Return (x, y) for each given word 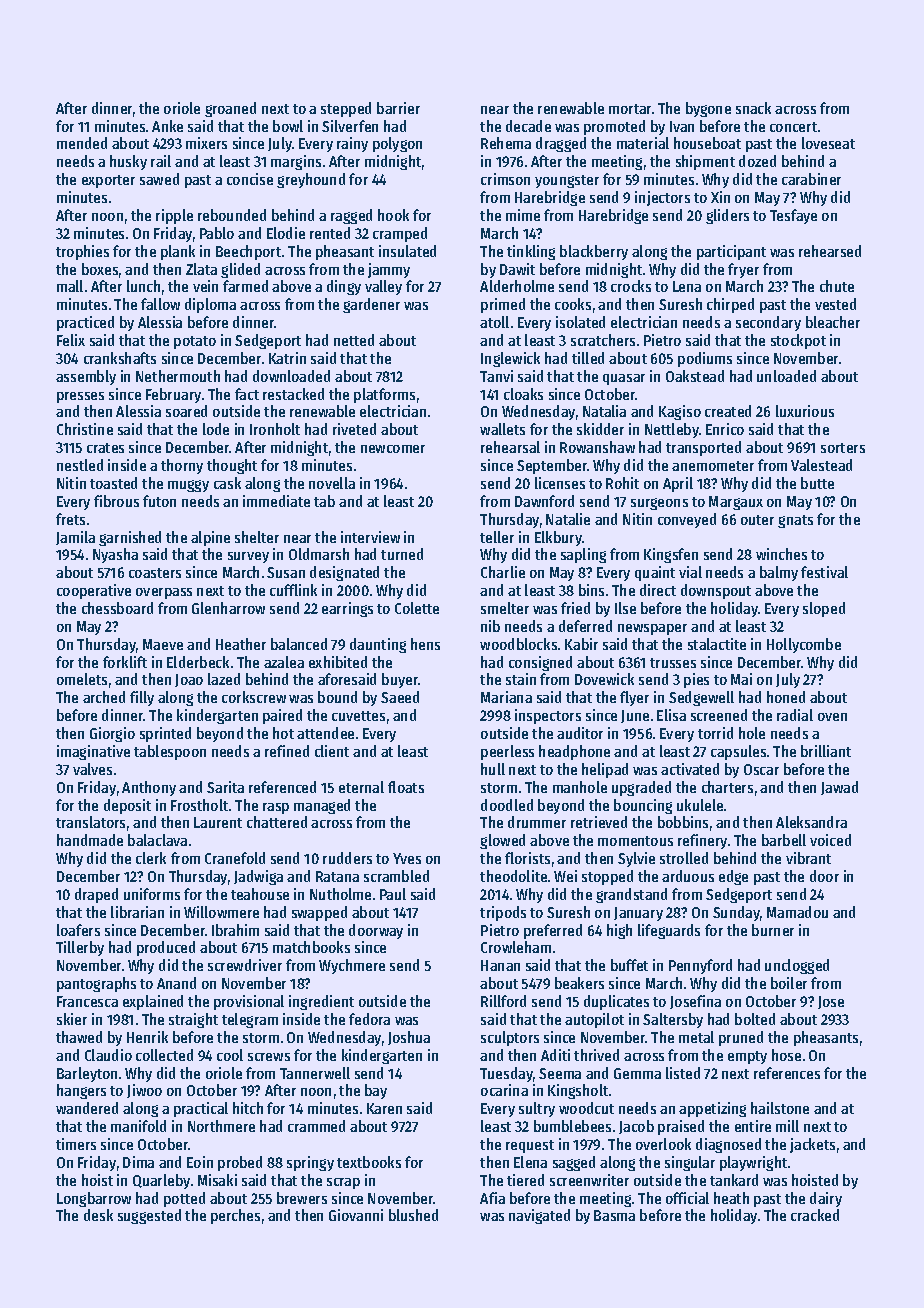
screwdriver (245, 965)
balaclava (157, 840)
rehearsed (830, 251)
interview (370, 537)
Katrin (287, 358)
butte (817, 483)
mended (82, 143)
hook (393, 215)
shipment (705, 162)
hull (493, 769)
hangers (81, 1091)
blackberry (594, 252)
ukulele (700, 805)
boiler (789, 983)
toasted (113, 483)
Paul (393, 894)
